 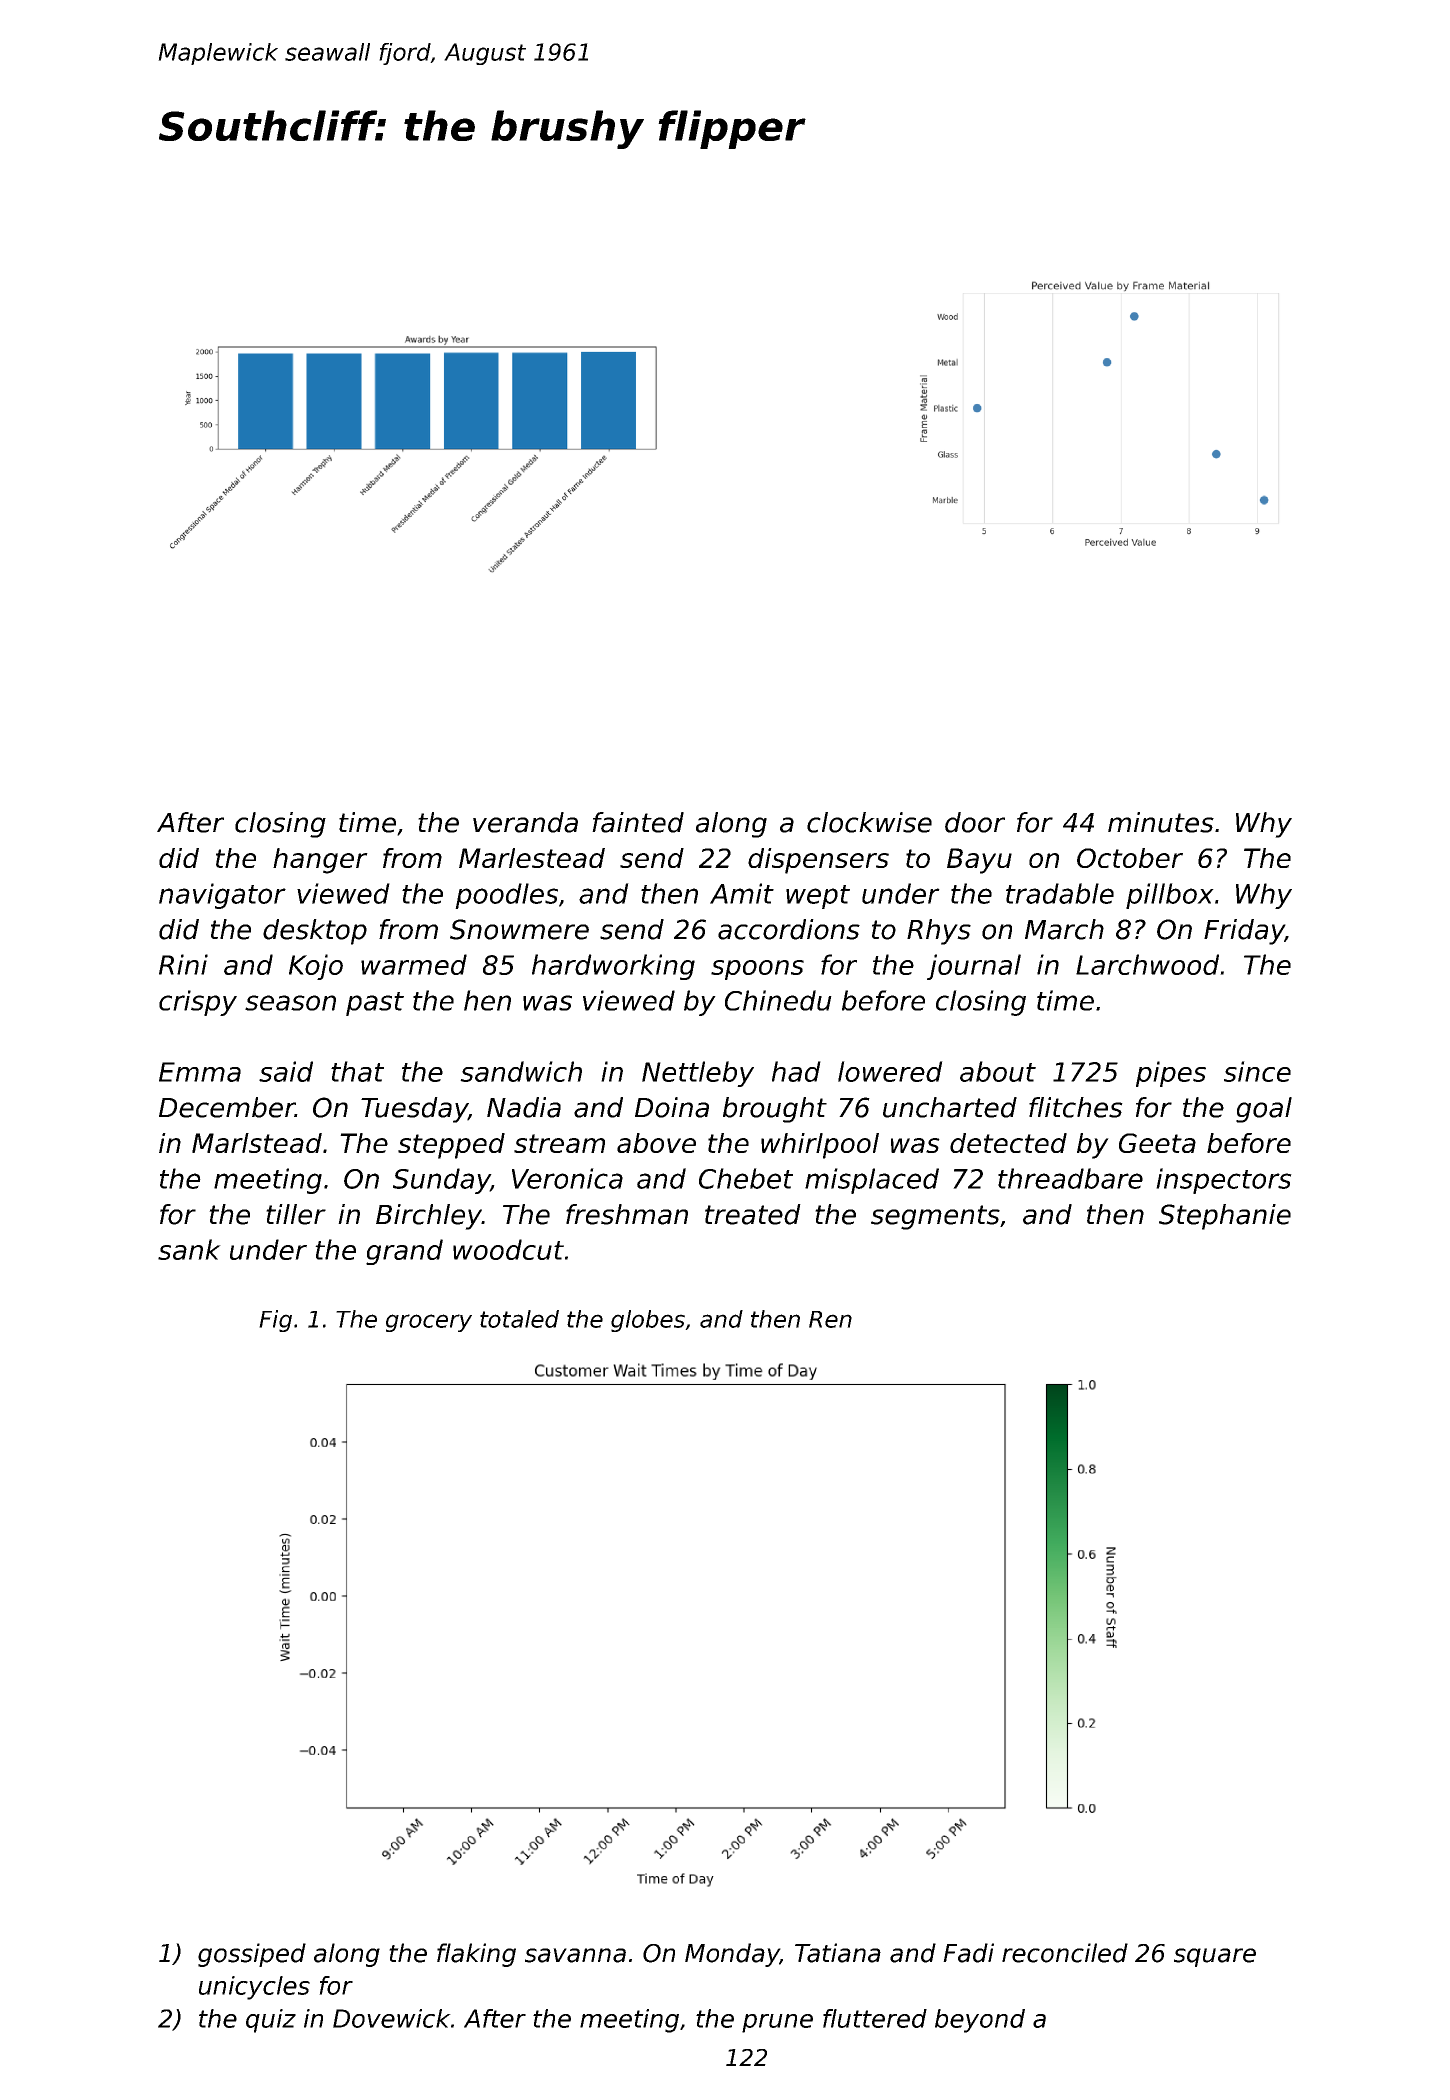 I want to click on veranda, so click(x=525, y=822).
